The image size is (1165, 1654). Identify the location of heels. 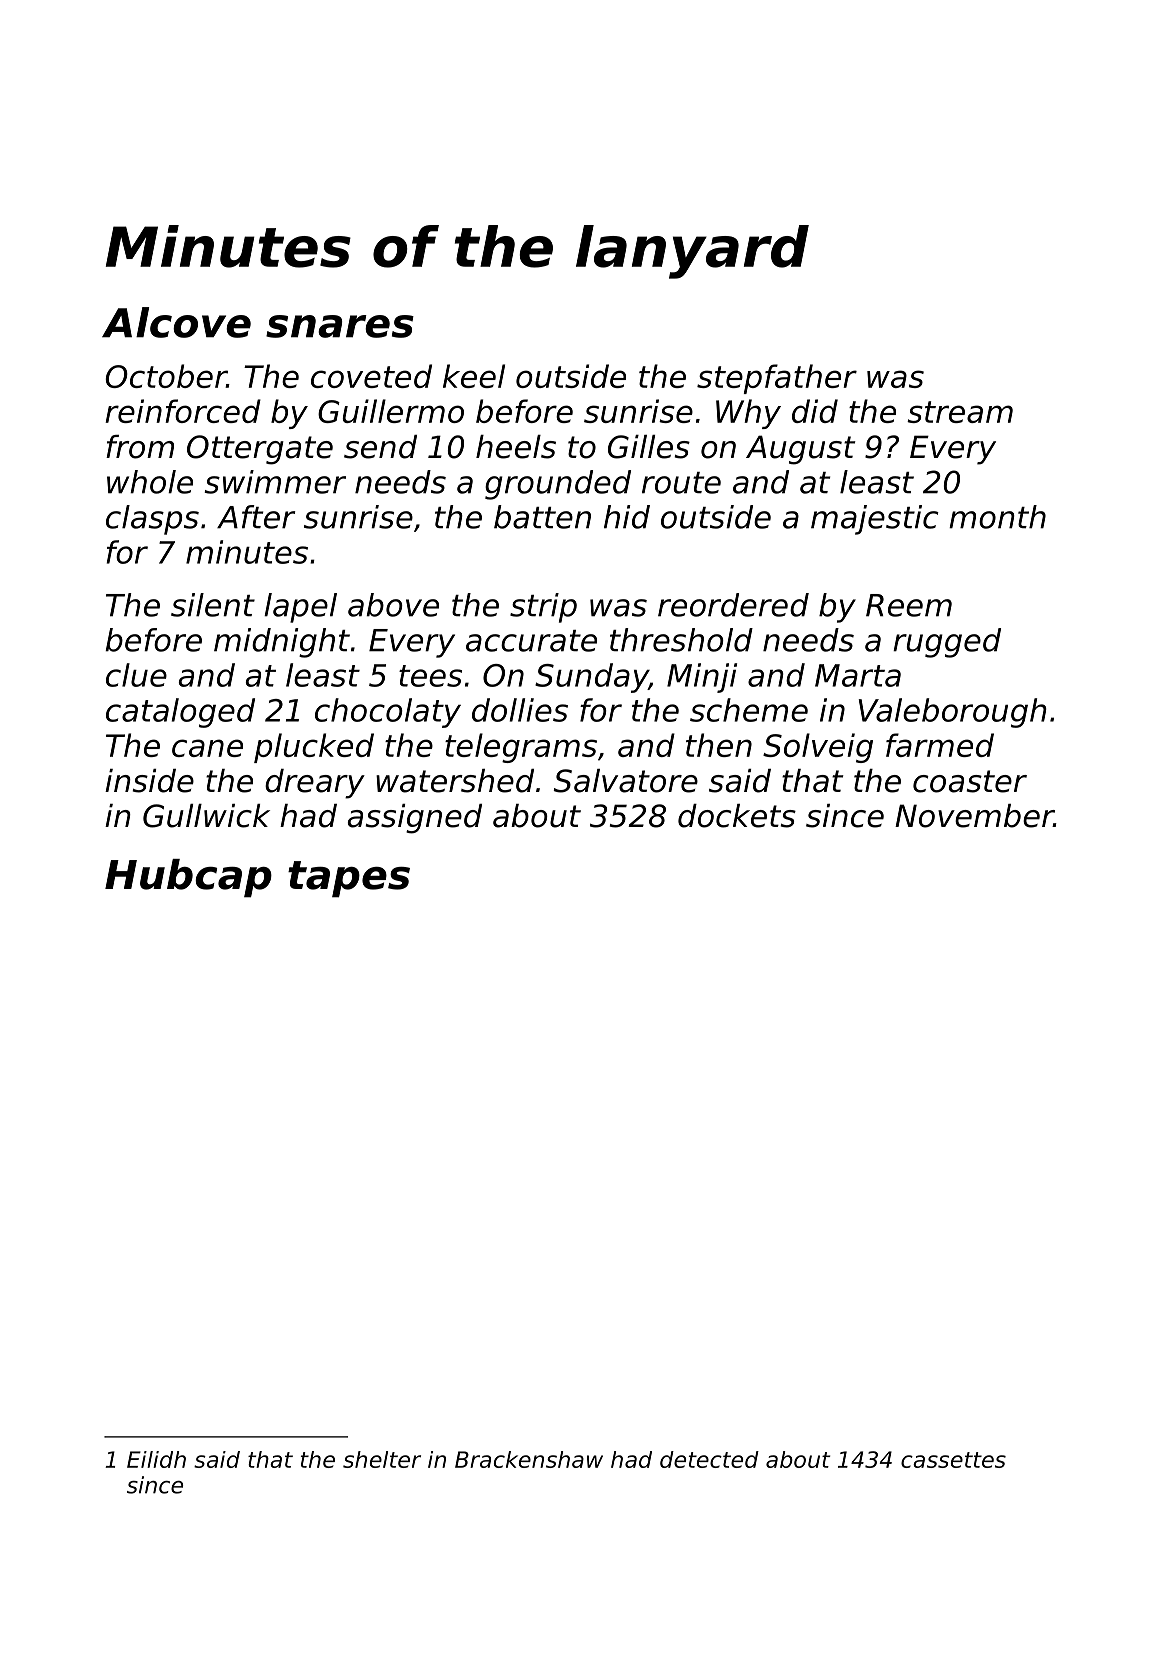
(516, 447).
